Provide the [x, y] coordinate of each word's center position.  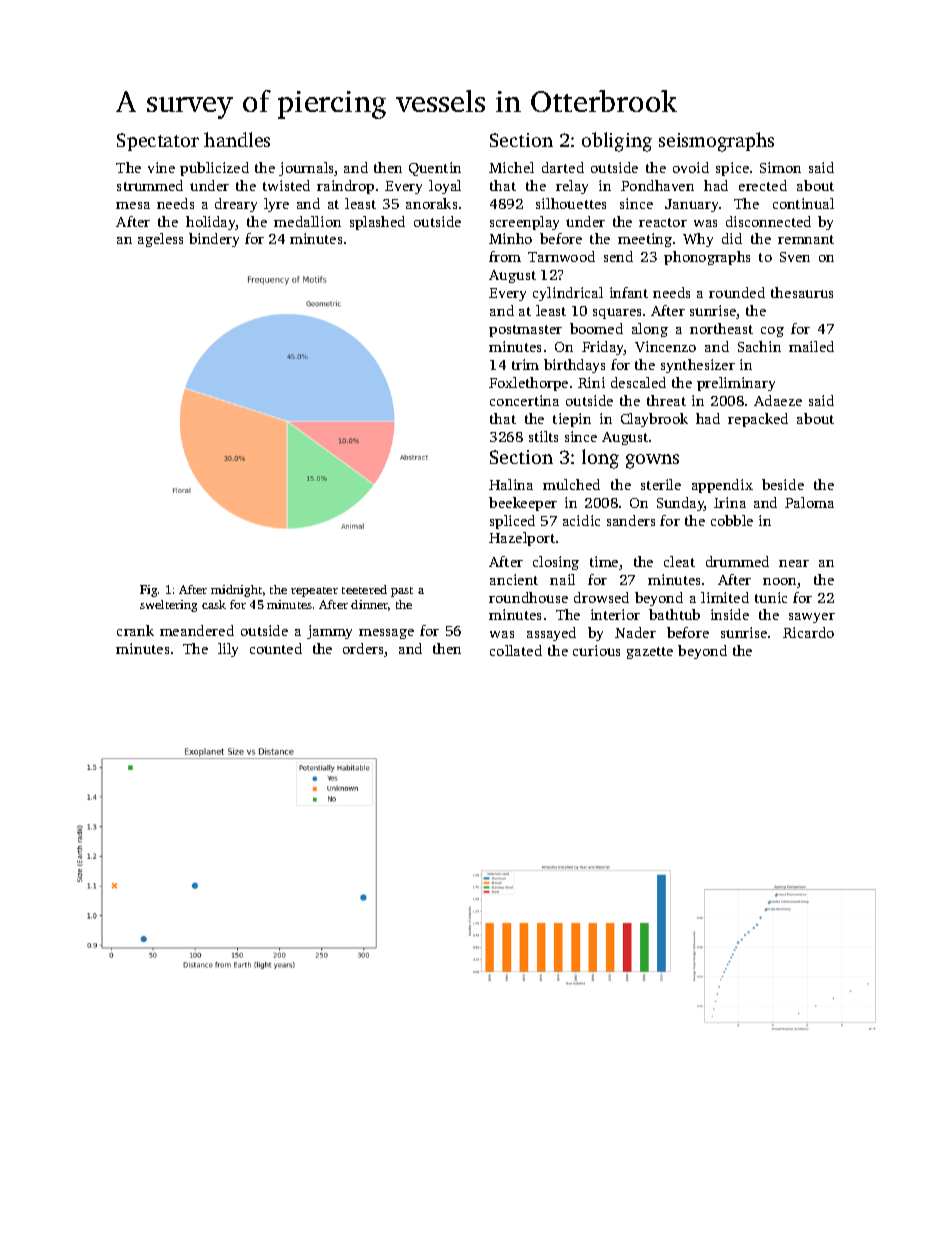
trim [525, 364]
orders [364, 650]
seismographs [716, 142]
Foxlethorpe [528, 384]
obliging [617, 142]
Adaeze [778, 400]
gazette [650, 653]
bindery [214, 240]
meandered [197, 630]
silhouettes [571, 203]
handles [237, 139]
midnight [236, 591]
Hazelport [522, 539]
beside [783, 484]
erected [763, 185]
